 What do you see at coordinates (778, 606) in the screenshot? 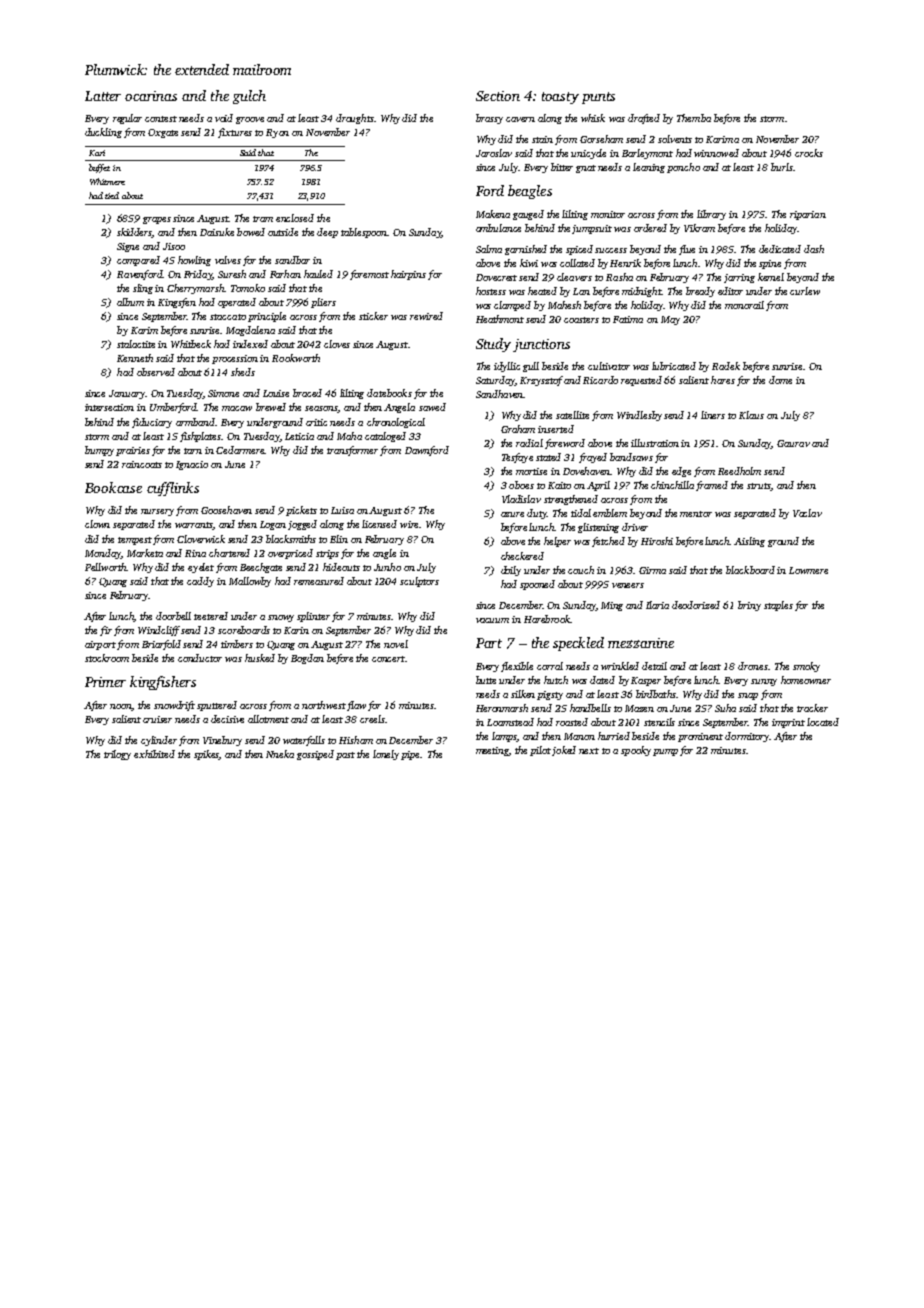
I see `staples` at bounding box center [778, 606].
